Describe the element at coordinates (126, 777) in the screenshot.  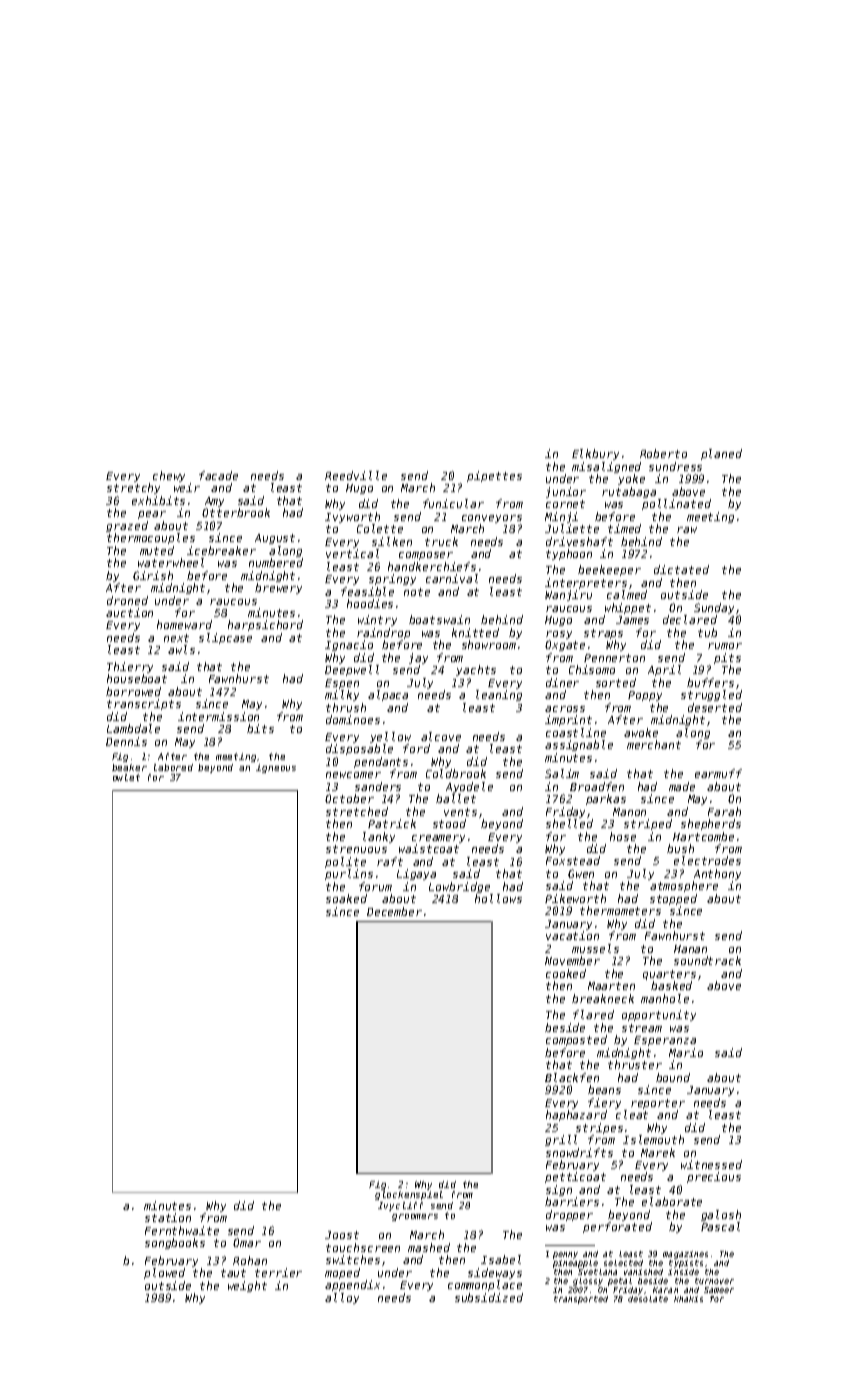
I see `owlet` at that location.
